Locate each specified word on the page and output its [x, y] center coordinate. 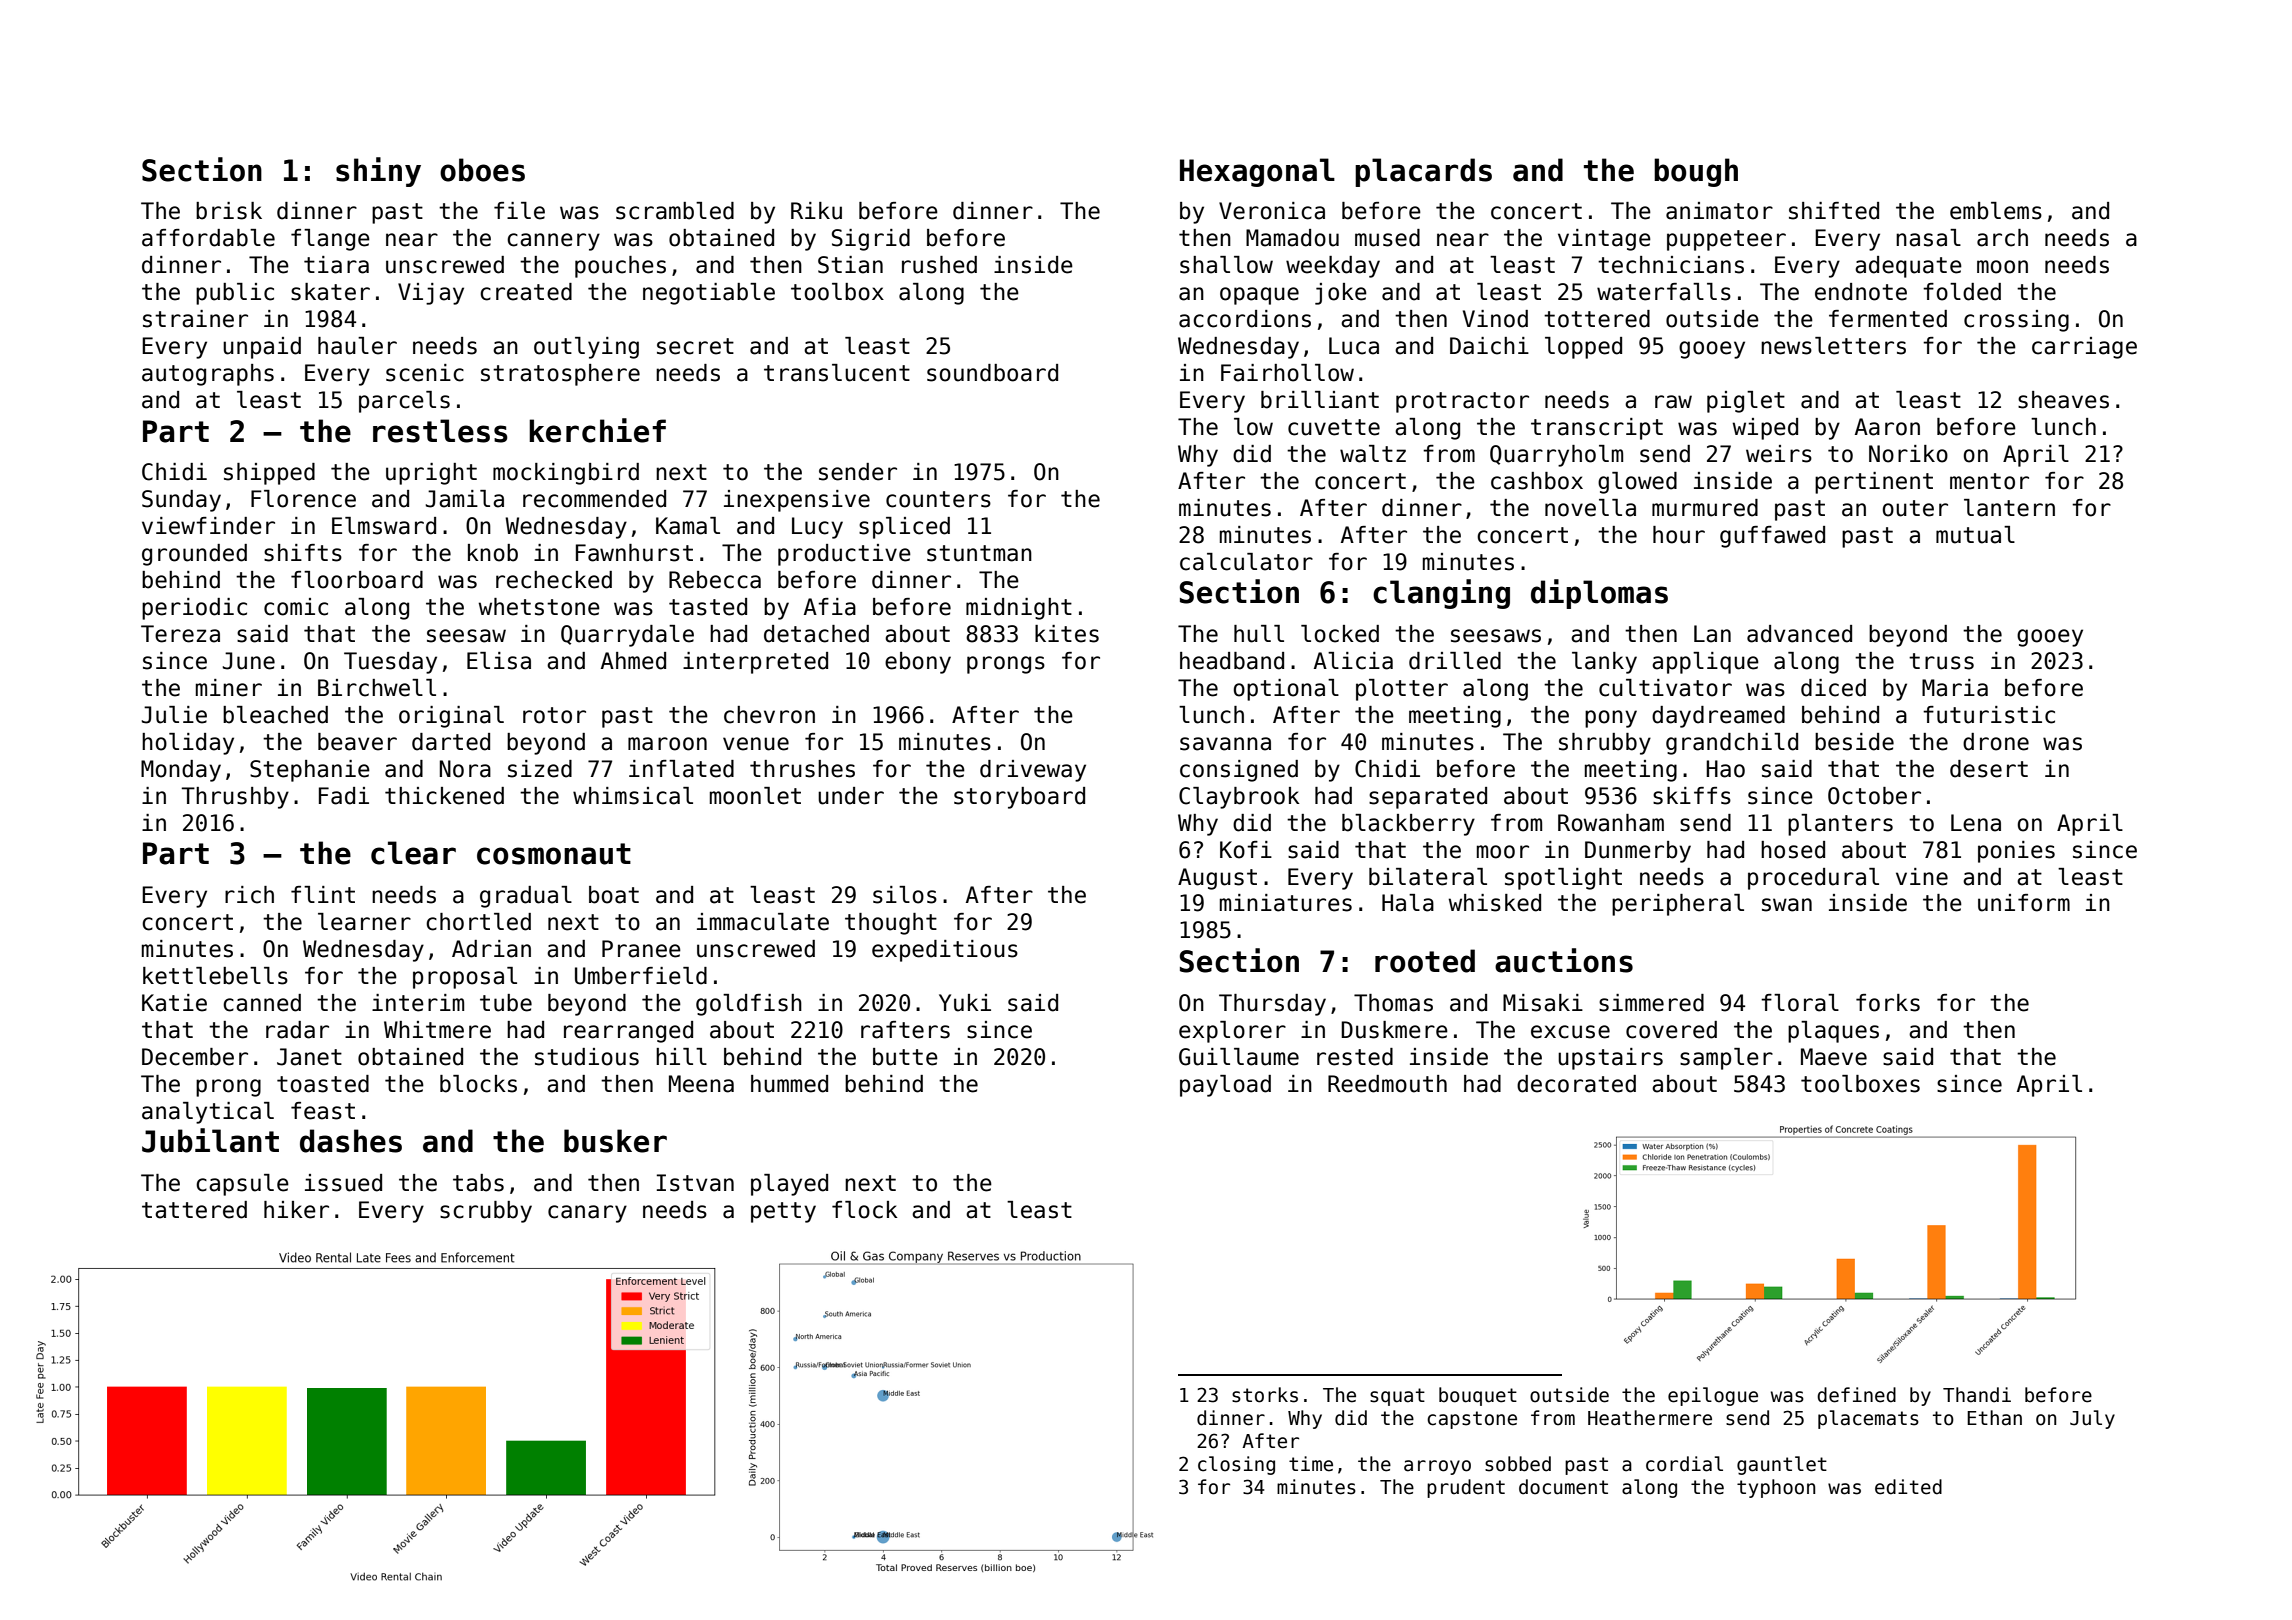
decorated [1576, 1084]
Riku [816, 211]
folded [1962, 292]
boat [614, 895]
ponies [2016, 852]
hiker [296, 1210]
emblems [1996, 211]
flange [330, 240]
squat [1397, 1397]
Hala [1408, 903]
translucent [837, 373]
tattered [194, 1210]
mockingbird [566, 474]
